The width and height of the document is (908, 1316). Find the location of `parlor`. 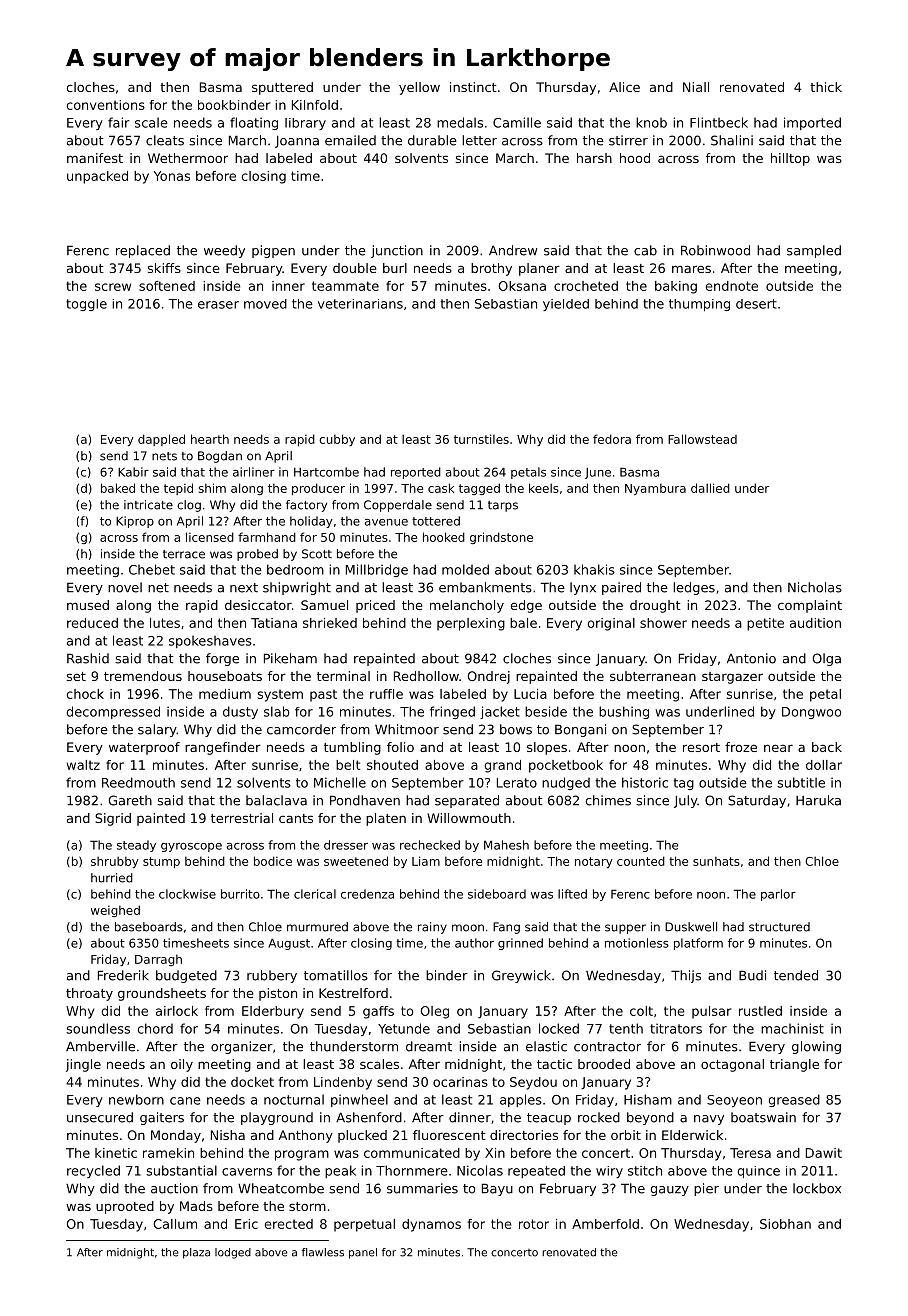

parlor is located at coordinates (778, 895).
